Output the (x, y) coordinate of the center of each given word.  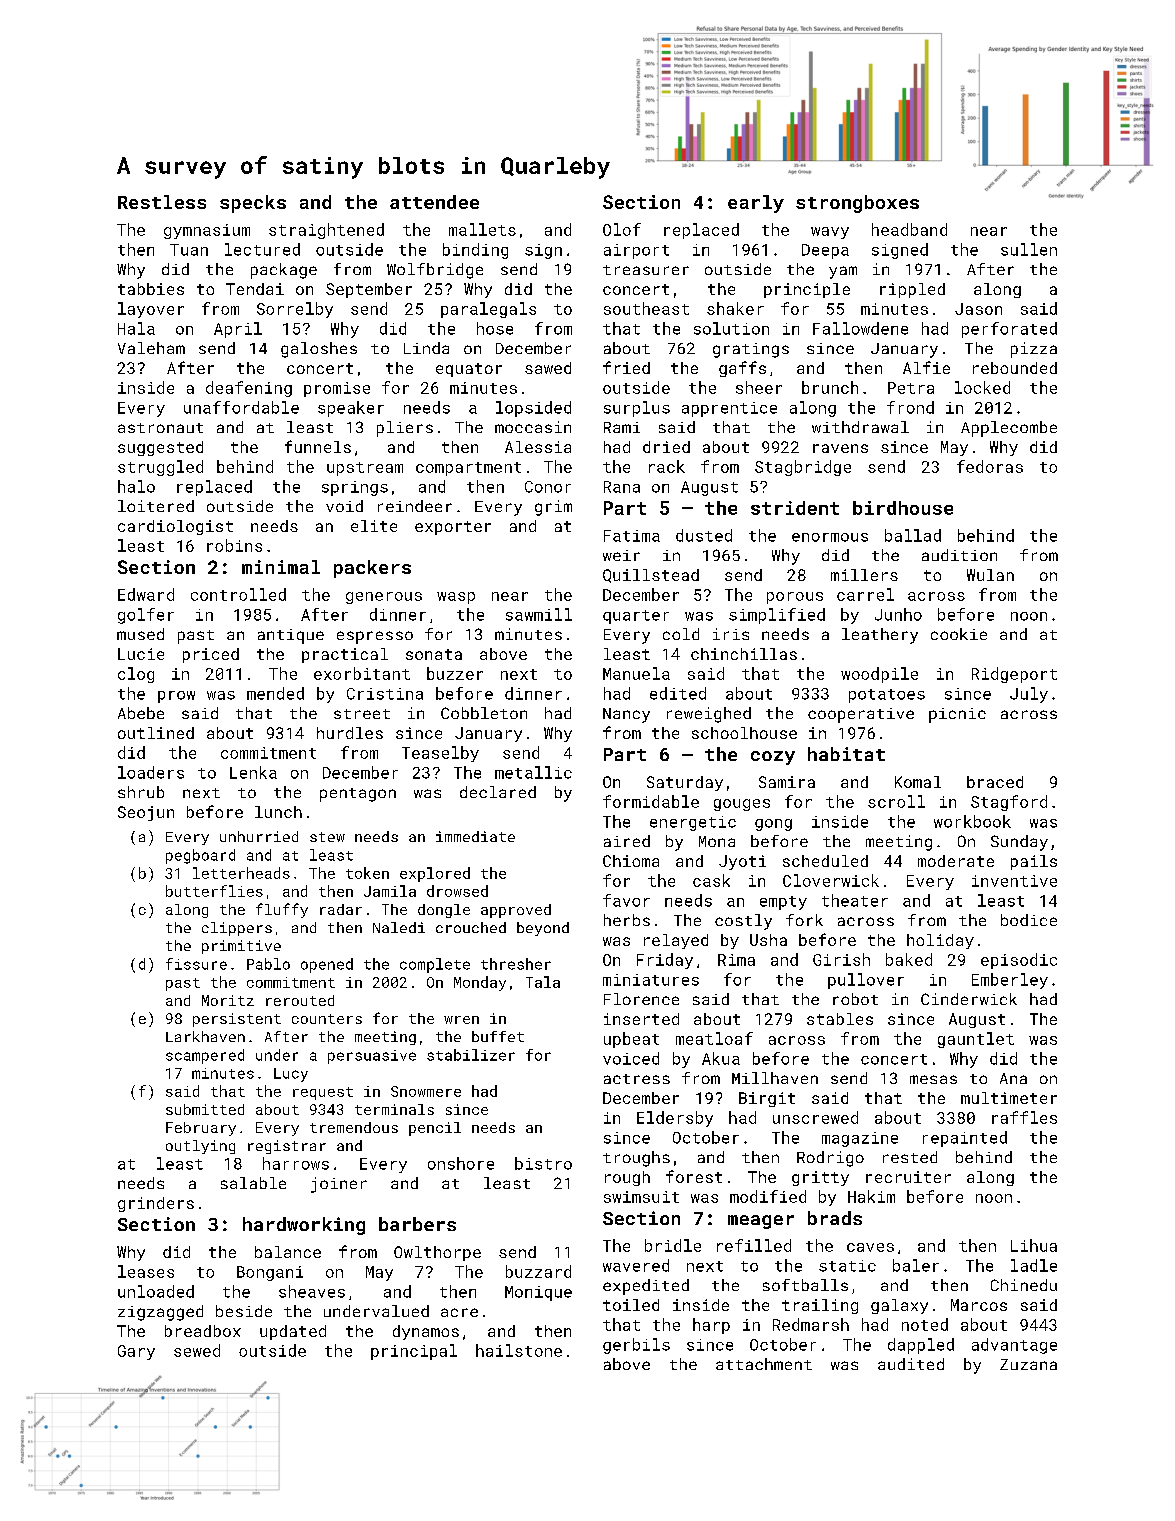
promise (337, 389)
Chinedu (1024, 1285)
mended (275, 693)
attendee (434, 202)
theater (855, 900)
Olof (622, 229)
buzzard (538, 1271)
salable (253, 1183)
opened (327, 965)
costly (743, 922)
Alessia (538, 447)
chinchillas (744, 654)
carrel (865, 594)
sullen (1029, 249)
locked (982, 387)
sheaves (312, 1291)
